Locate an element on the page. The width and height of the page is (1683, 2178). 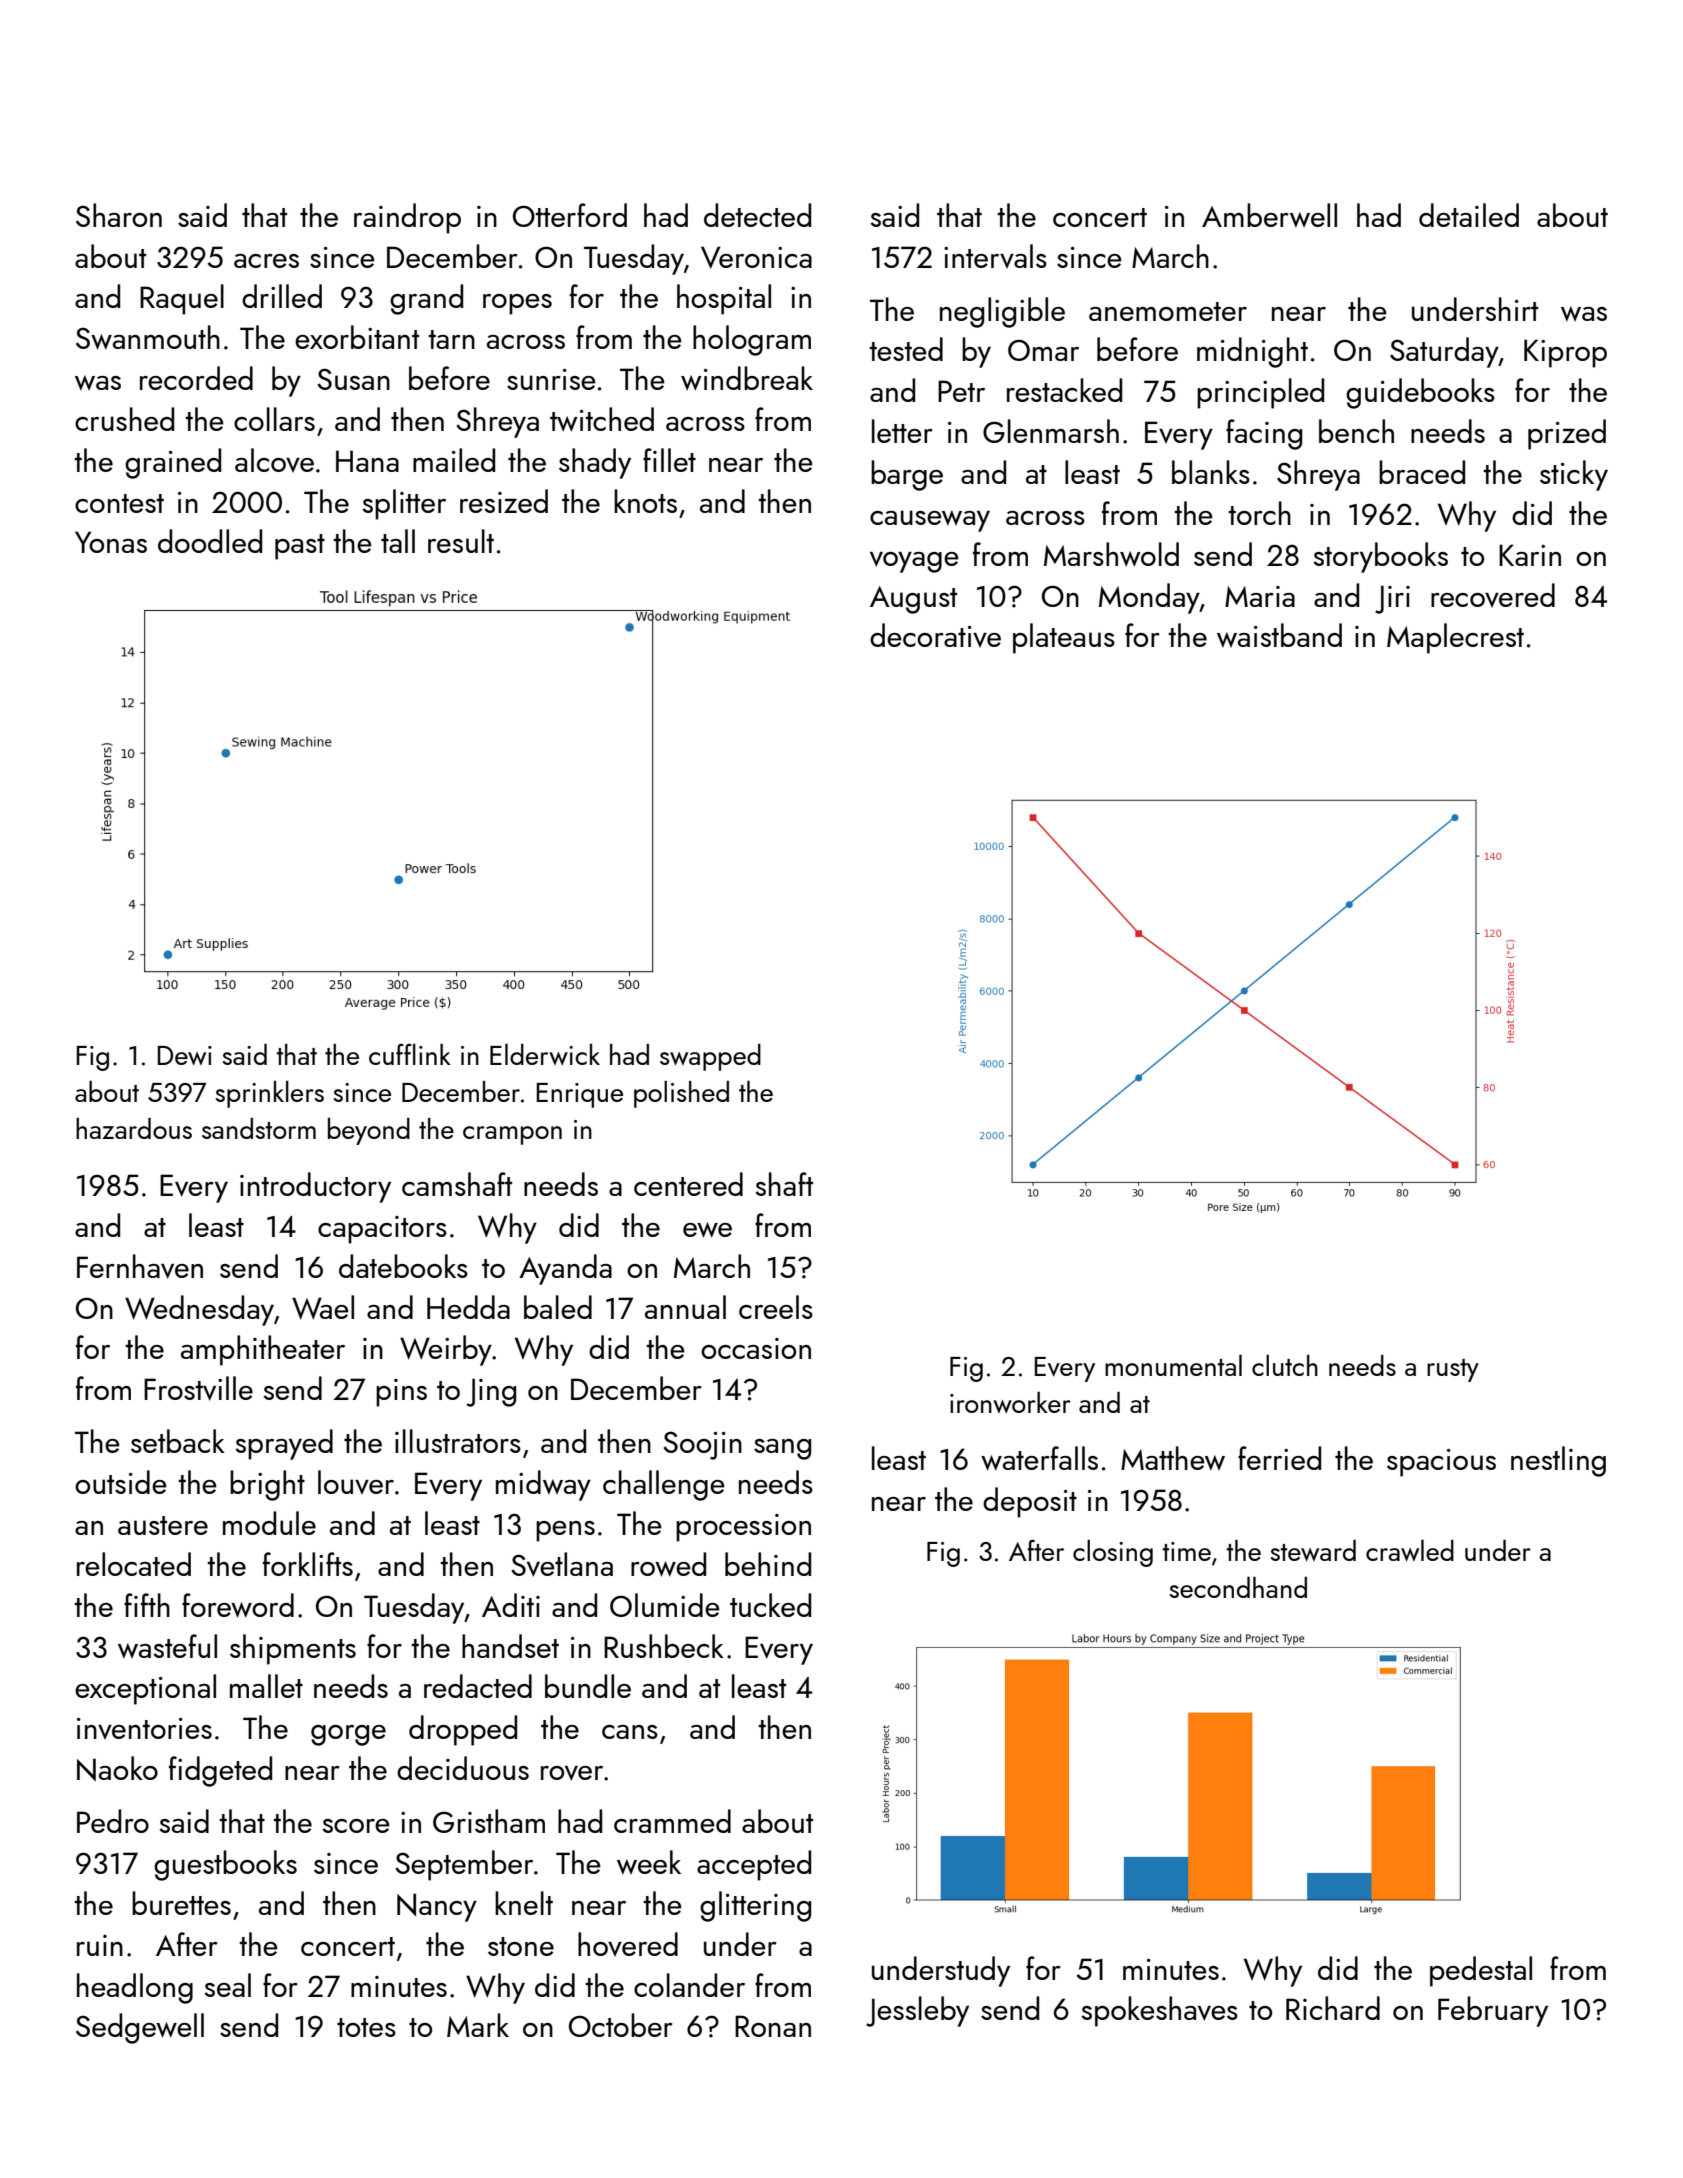
austere is located at coordinates (163, 1525).
